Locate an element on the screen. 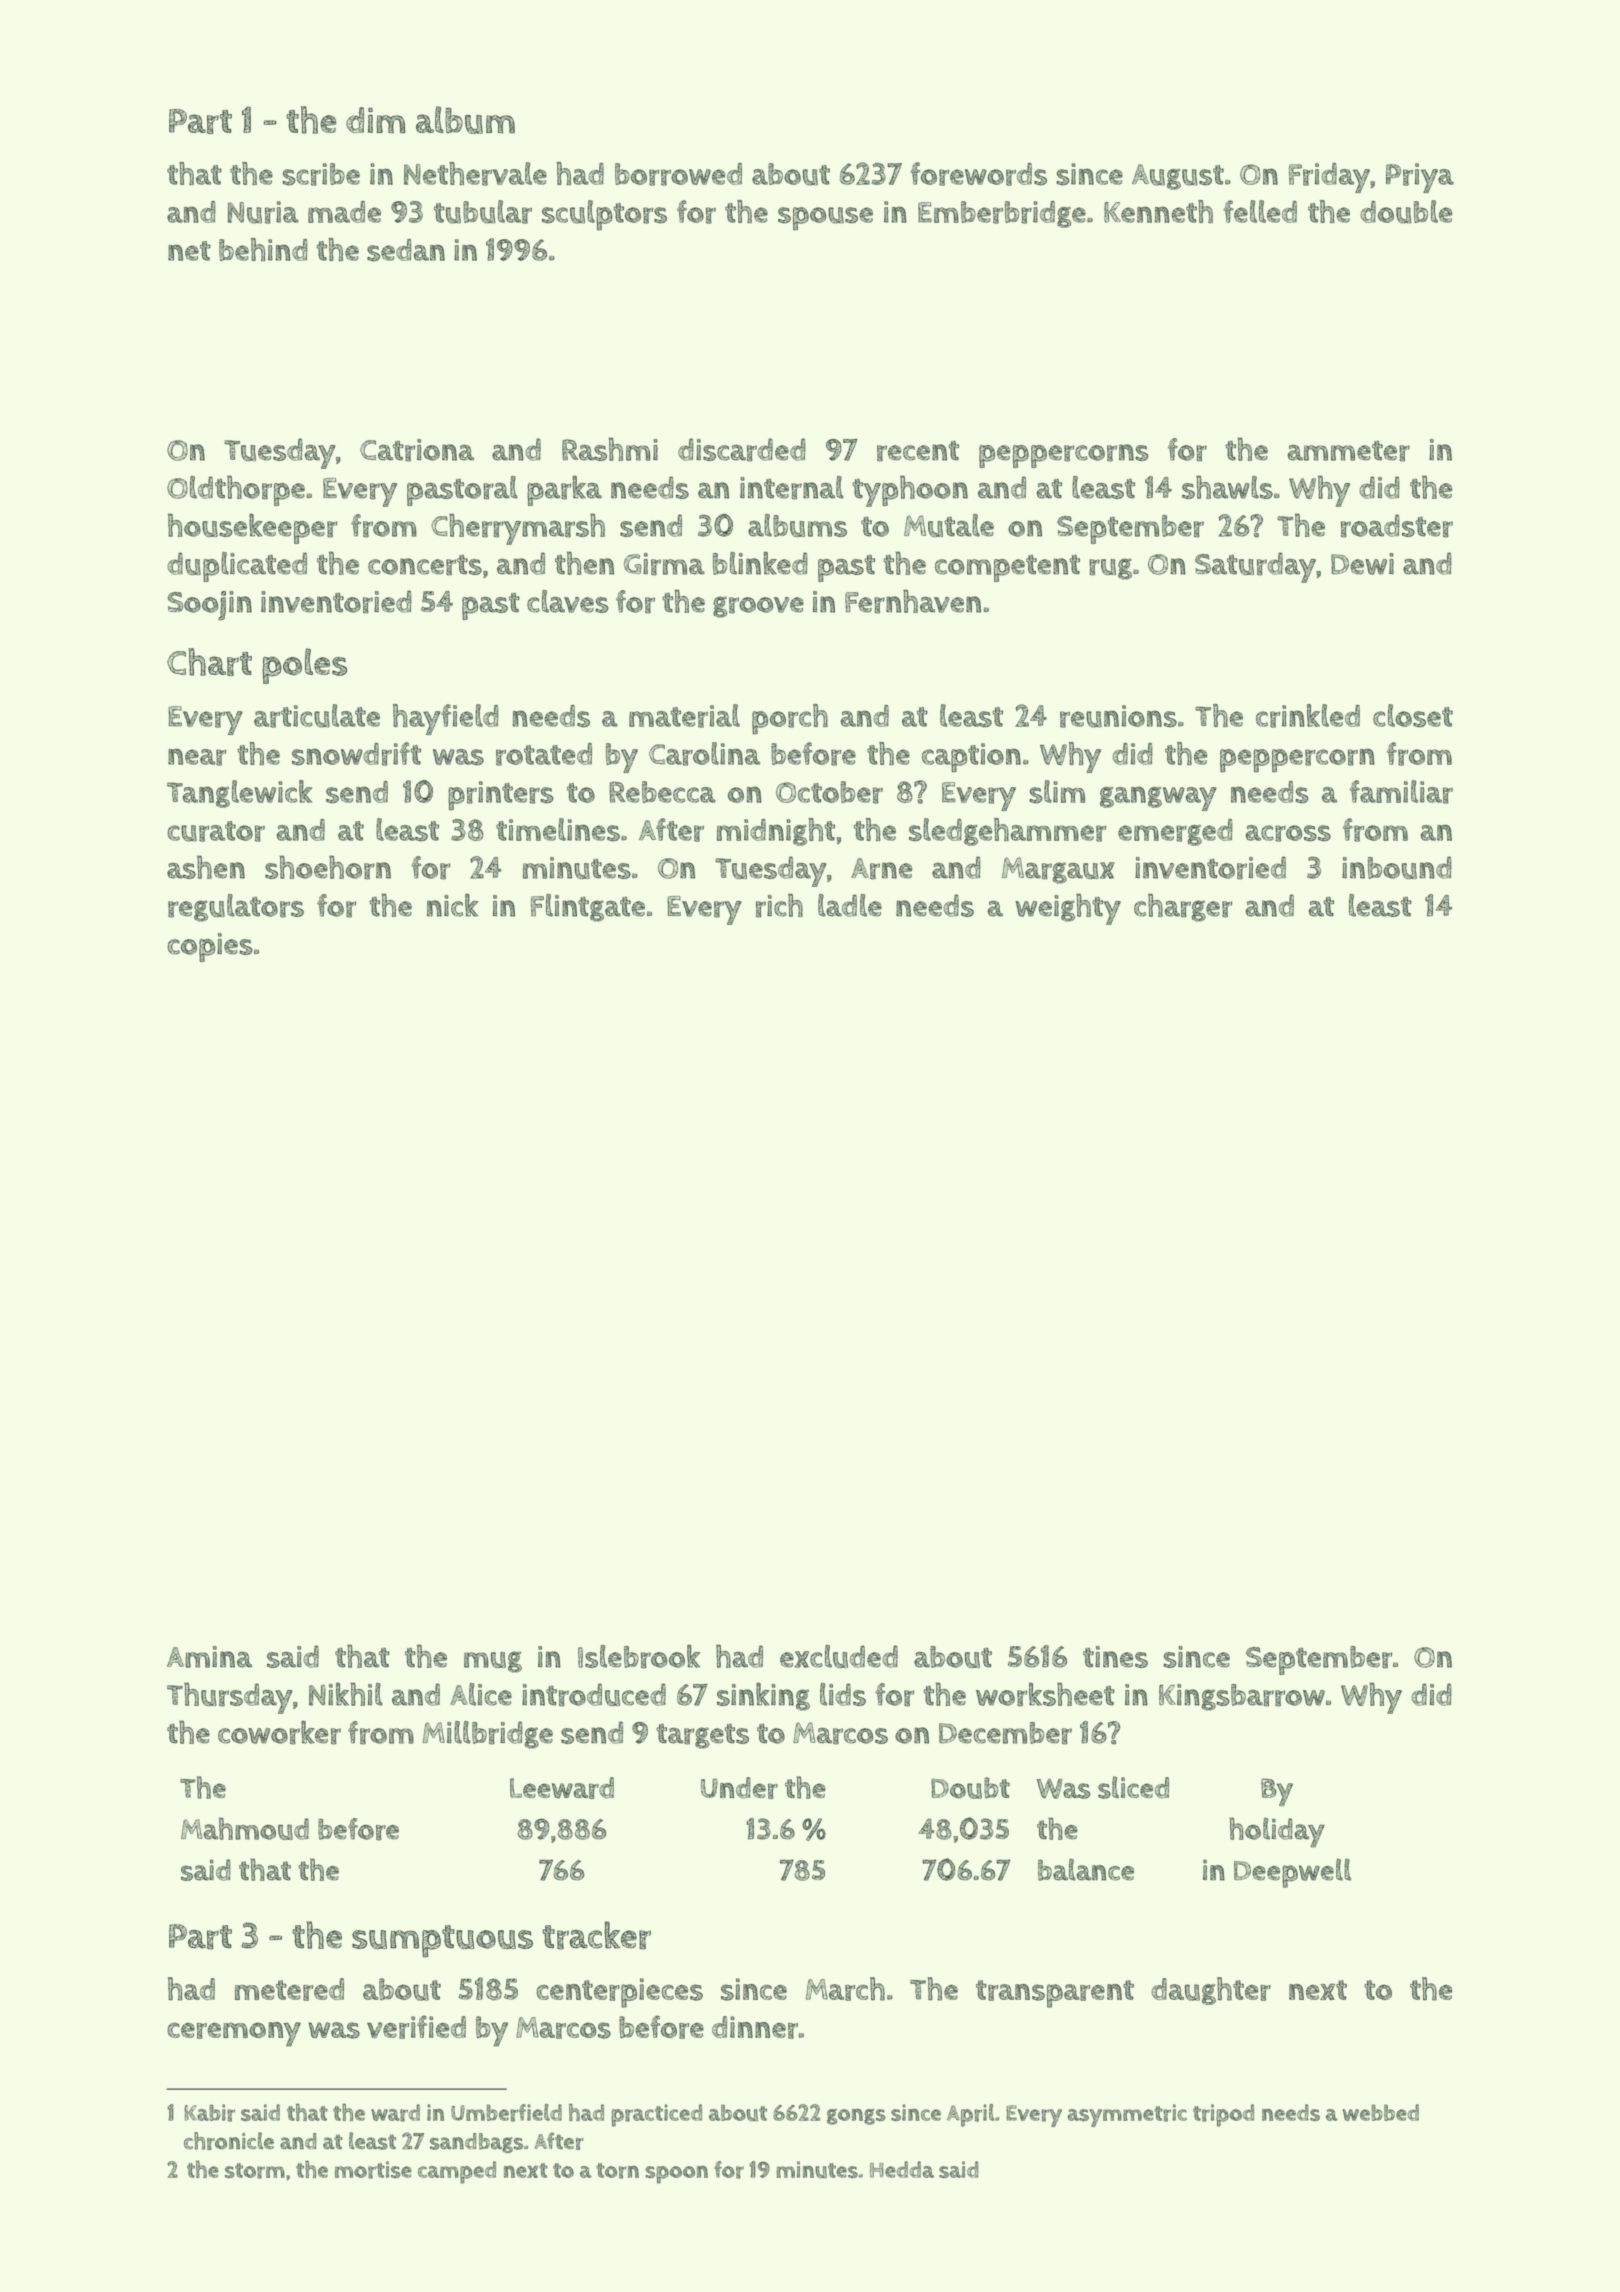 The width and height of the screenshot is (1620, 2292). Friday is located at coordinates (1329, 178).
